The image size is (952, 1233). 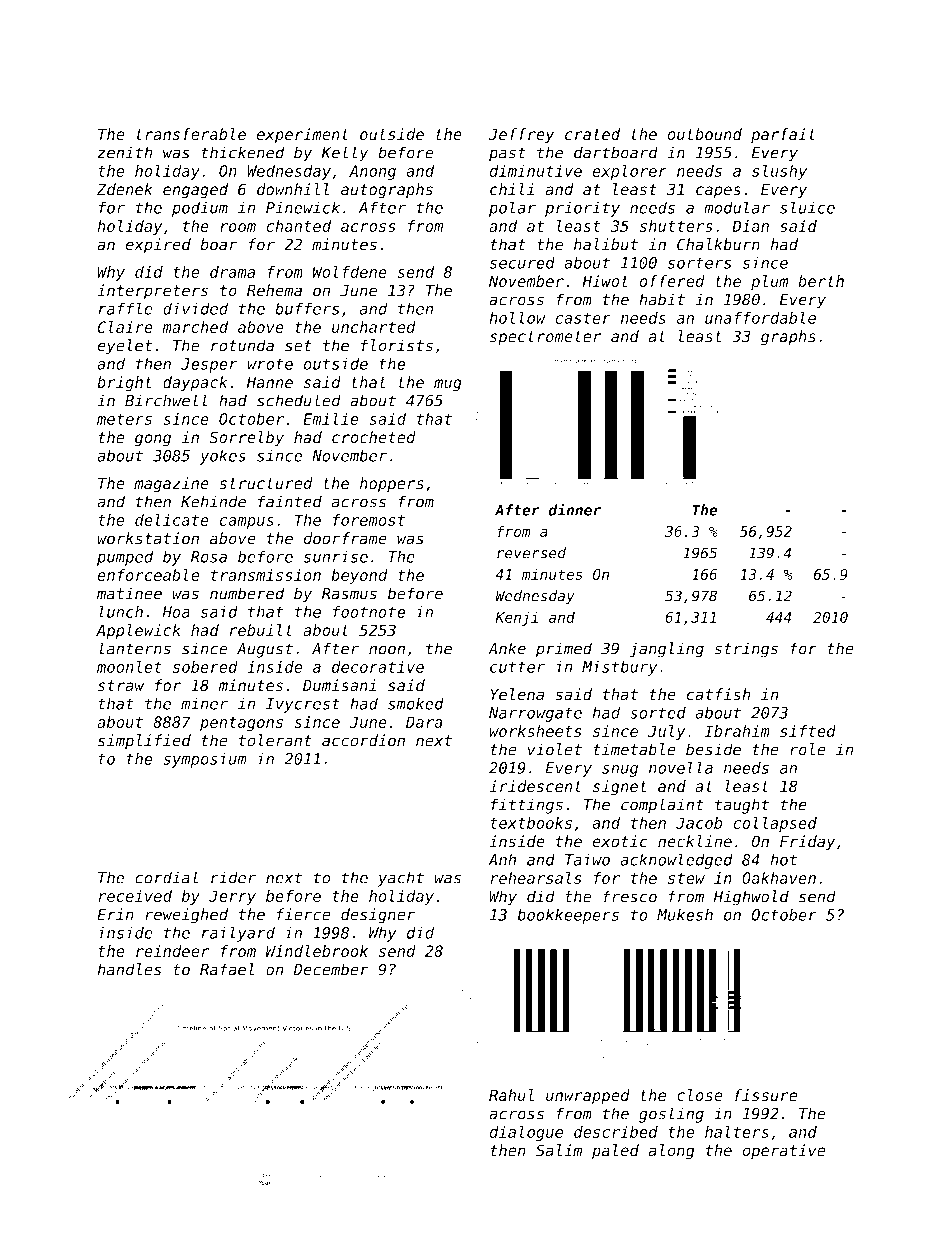 What do you see at coordinates (243, 152) in the screenshot?
I see `thickened` at bounding box center [243, 152].
